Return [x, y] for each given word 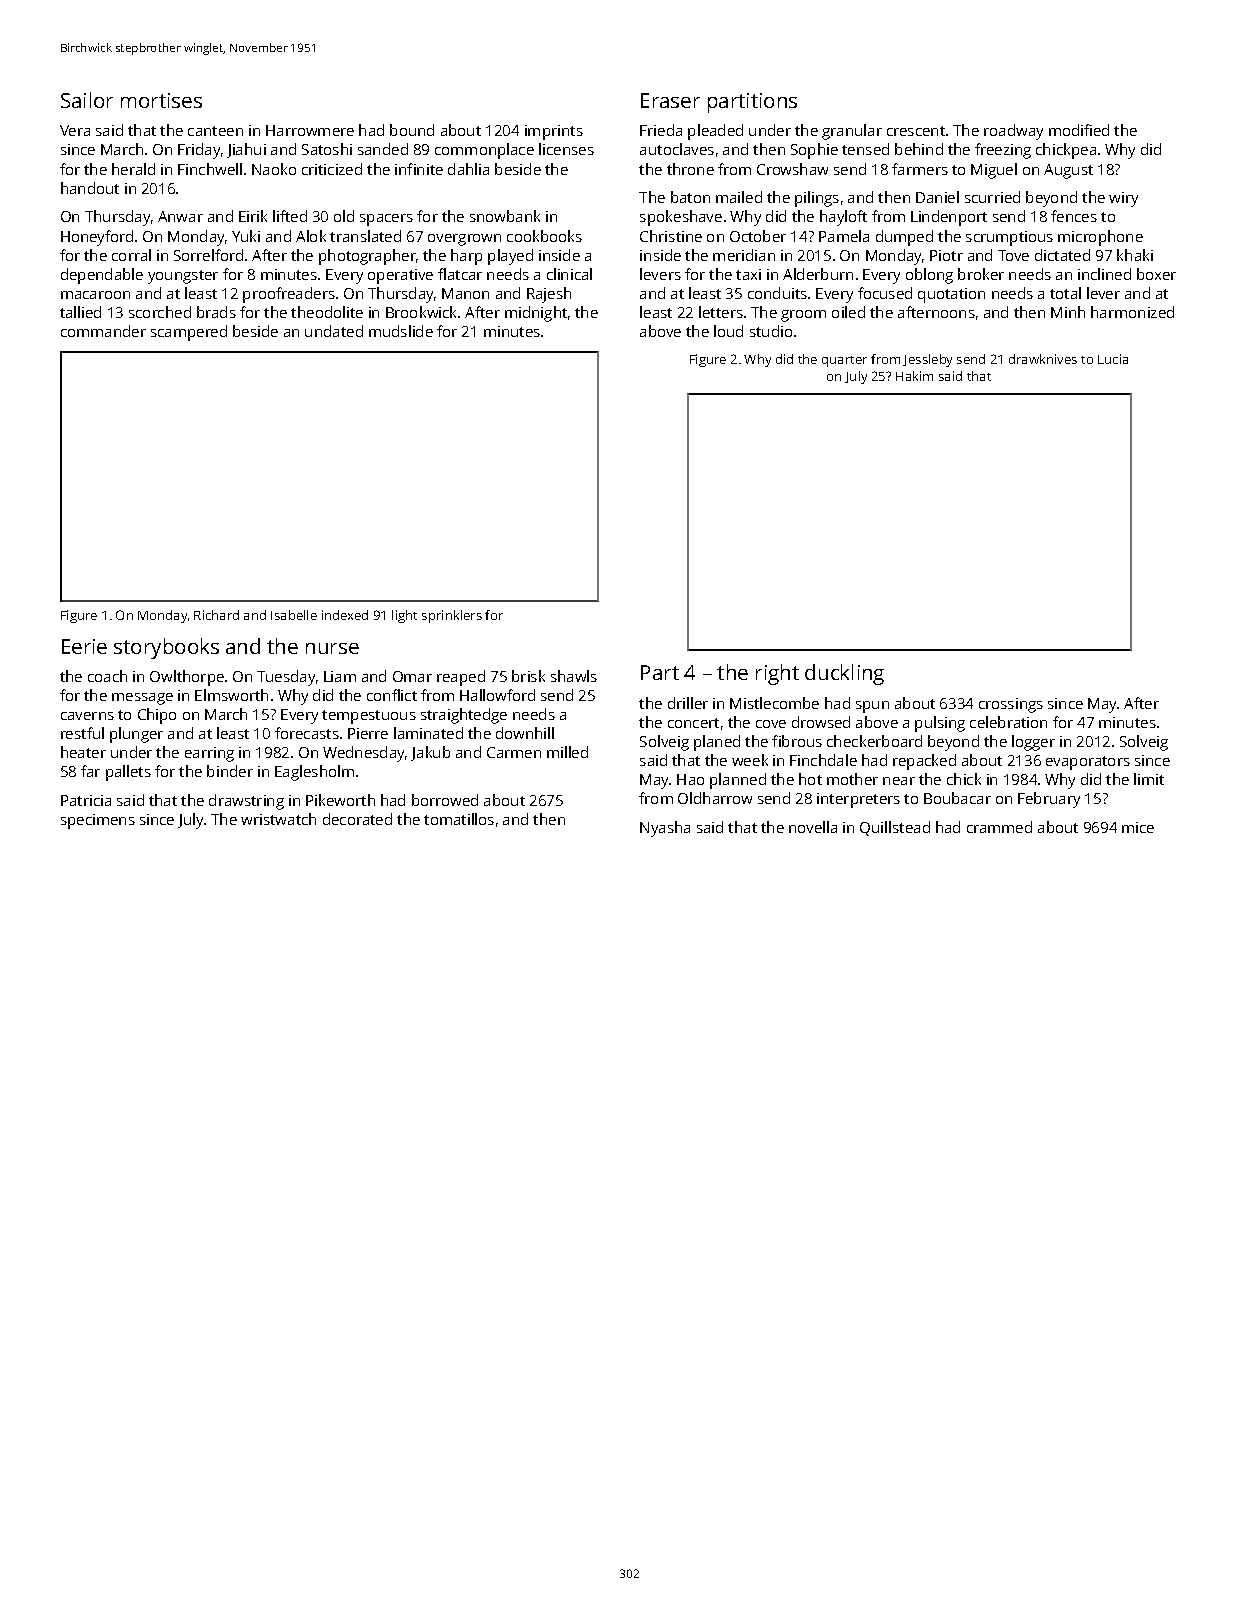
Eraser [670, 100]
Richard [216, 615]
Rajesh [549, 295]
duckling [844, 674]
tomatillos [459, 819]
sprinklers [452, 616]
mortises [161, 100]
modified [1079, 130]
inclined [1104, 274]
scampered [189, 333]
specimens [98, 821]
